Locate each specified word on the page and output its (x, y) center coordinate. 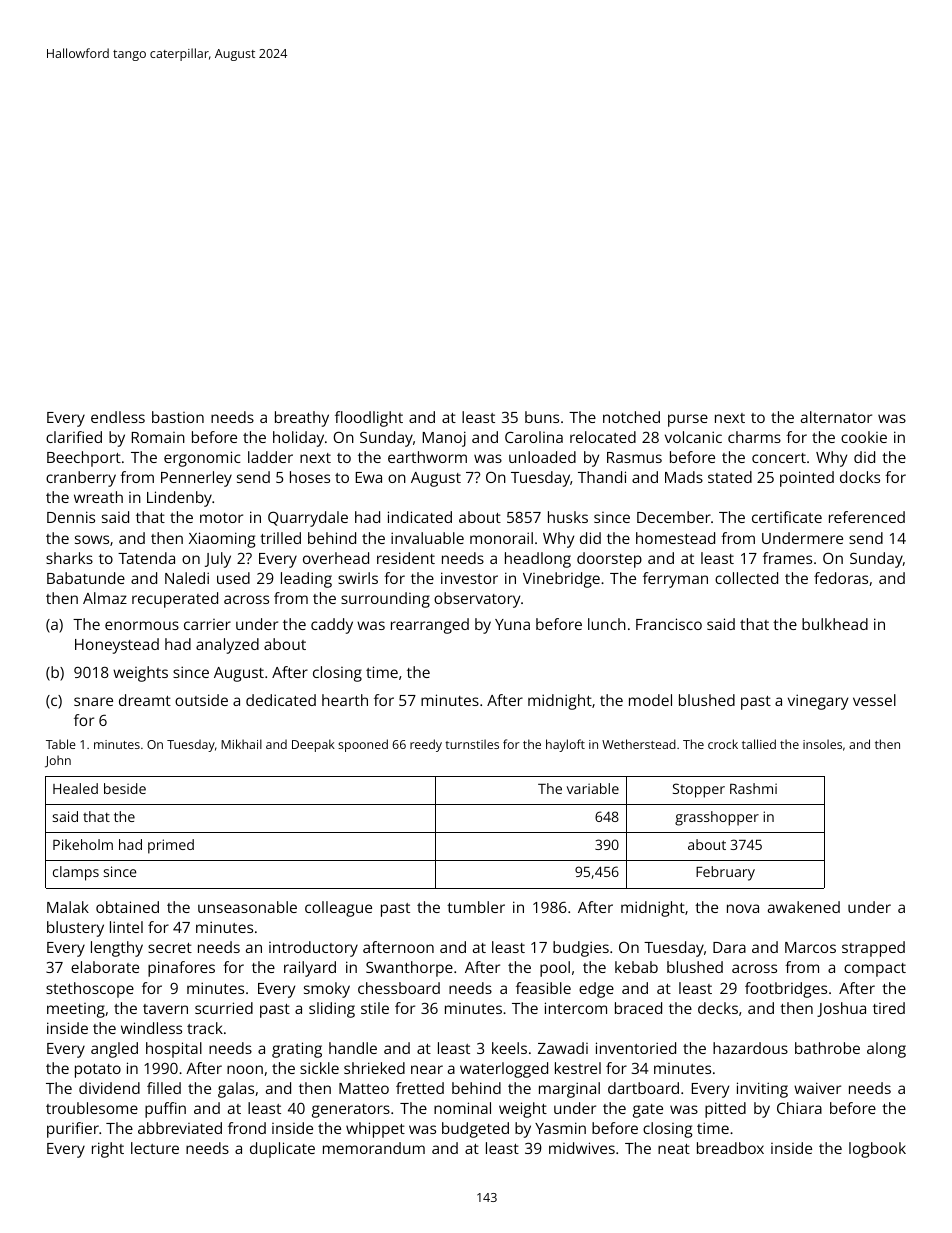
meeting (76, 1010)
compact (875, 970)
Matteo (364, 1088)
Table (61, 744)
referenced (867, 517)
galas (236, 1090)
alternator (836, 417)
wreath (98, 497)
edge (596, 990)
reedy (426, 745)
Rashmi (753, 788)
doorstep (609, 560)
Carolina (534, 437)
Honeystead (117, 646)
